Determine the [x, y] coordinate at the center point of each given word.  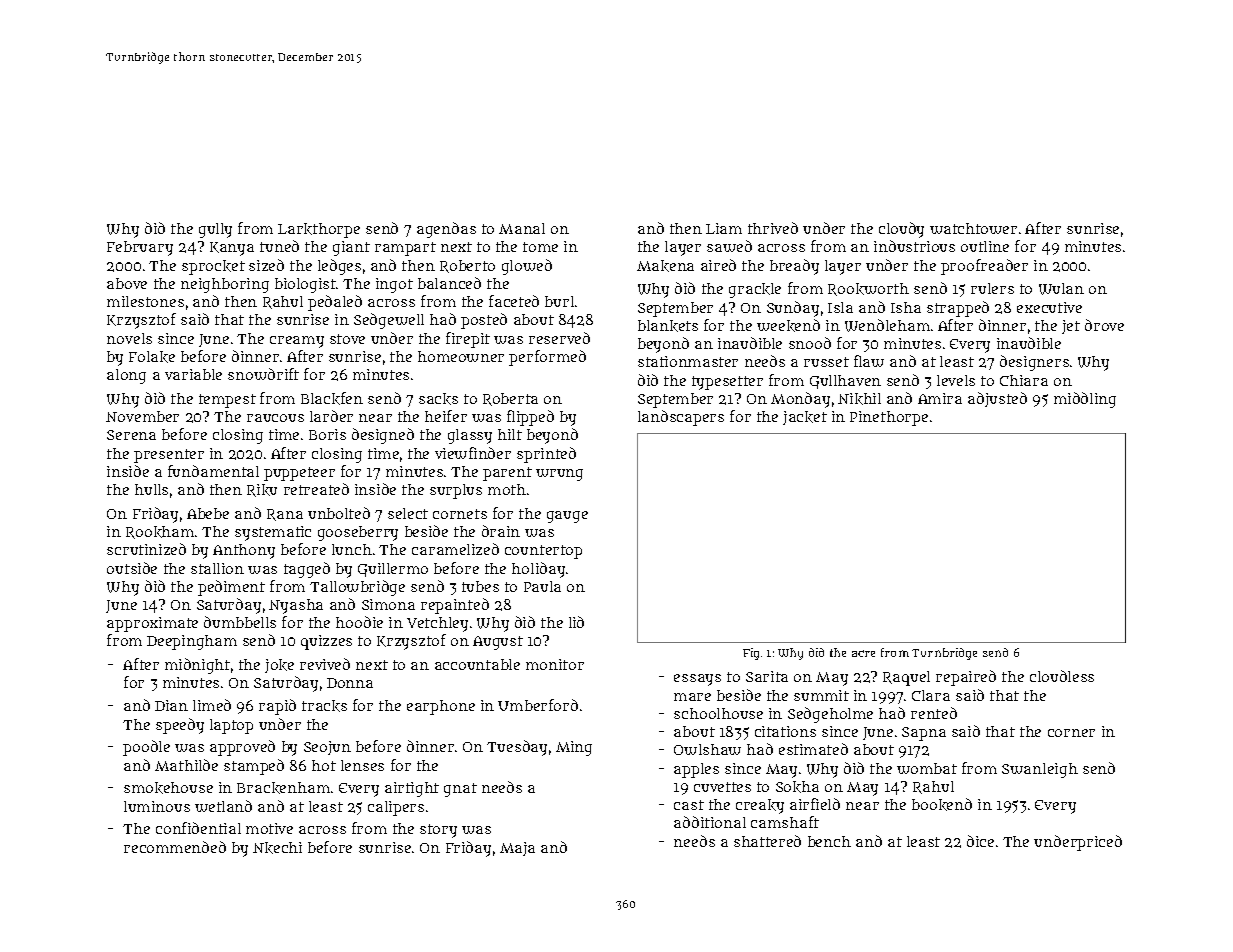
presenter [169, 456]
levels [956, 380]
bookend [942, 804]
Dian [171, 705]
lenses [362, 765]
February [140, 248]
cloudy [901, 230]
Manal [522, 228]
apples [696, 770]
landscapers [681, 418]
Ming [574, 748]
